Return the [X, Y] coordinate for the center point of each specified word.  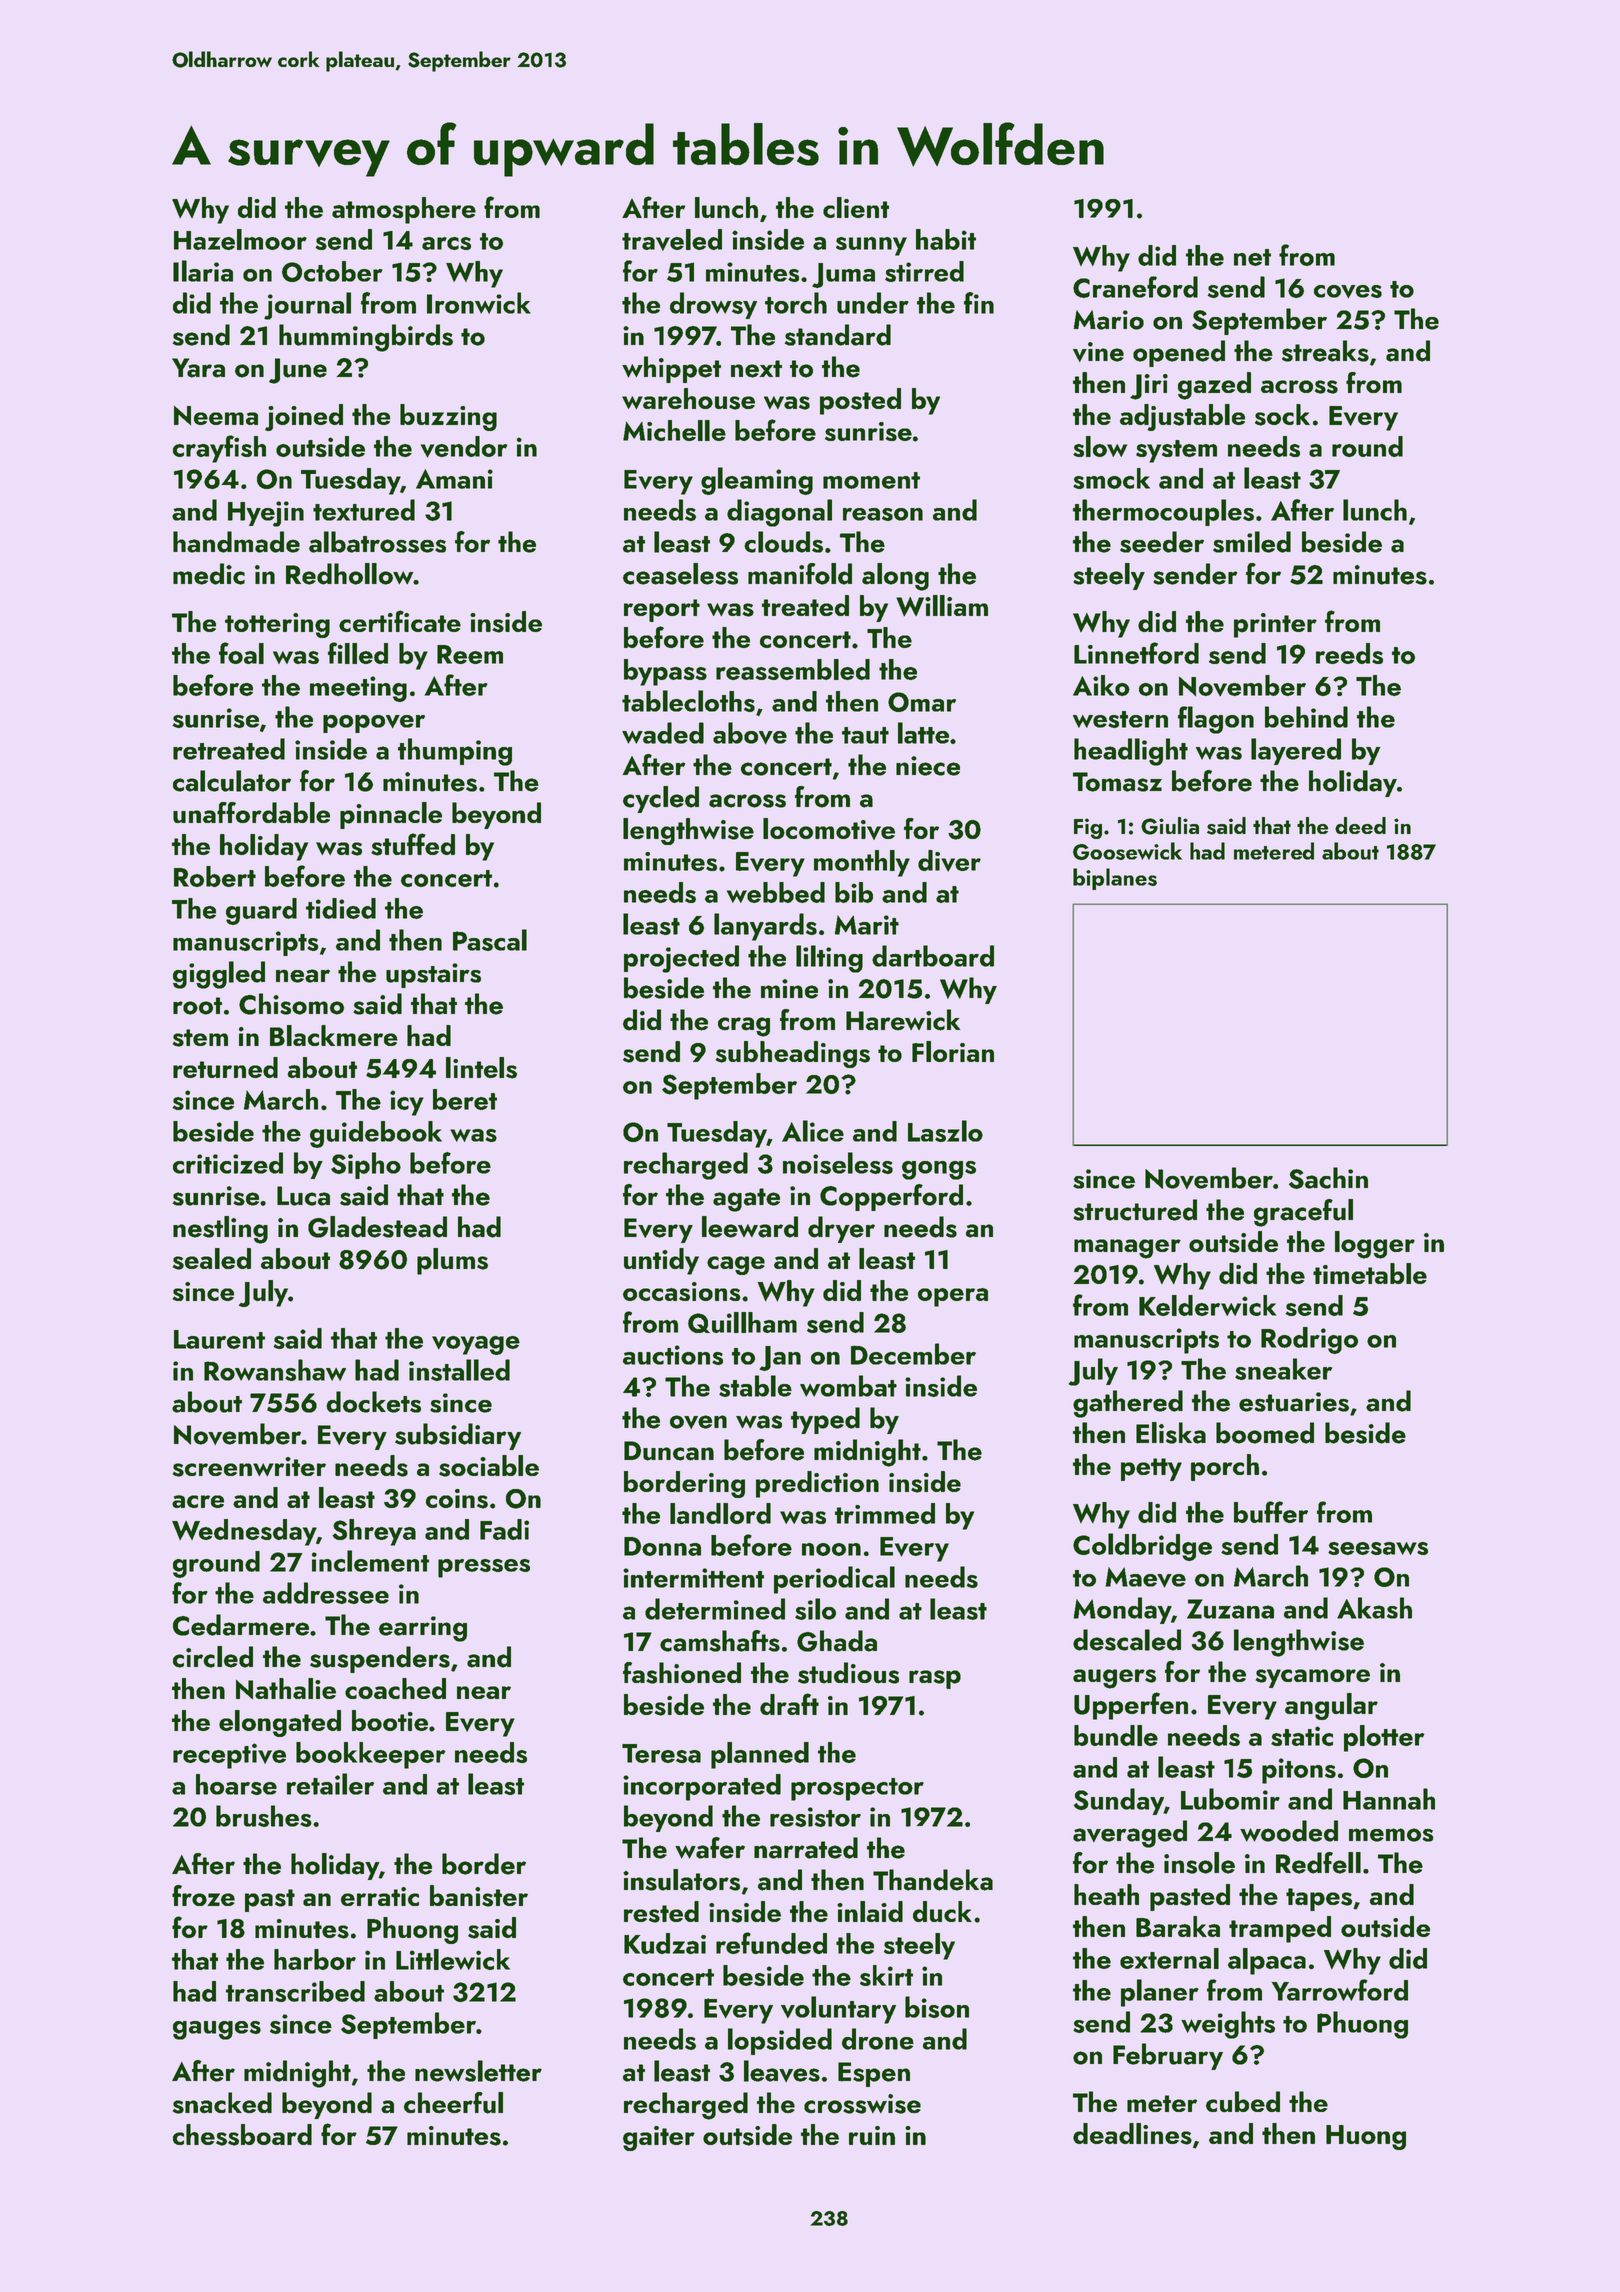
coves [1348, 291]
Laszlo [945, 1131]
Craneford [1135, 287]
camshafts [720, 1641]
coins [457, 1499]
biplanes [1115, 879]
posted [860, 401]
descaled [1127, 1640]
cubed [1243, 2102]
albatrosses [377, 542]
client [856, 207]
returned [225, 1067]
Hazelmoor [240, 239]
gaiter [659, 2138]
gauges [217, 2030]
